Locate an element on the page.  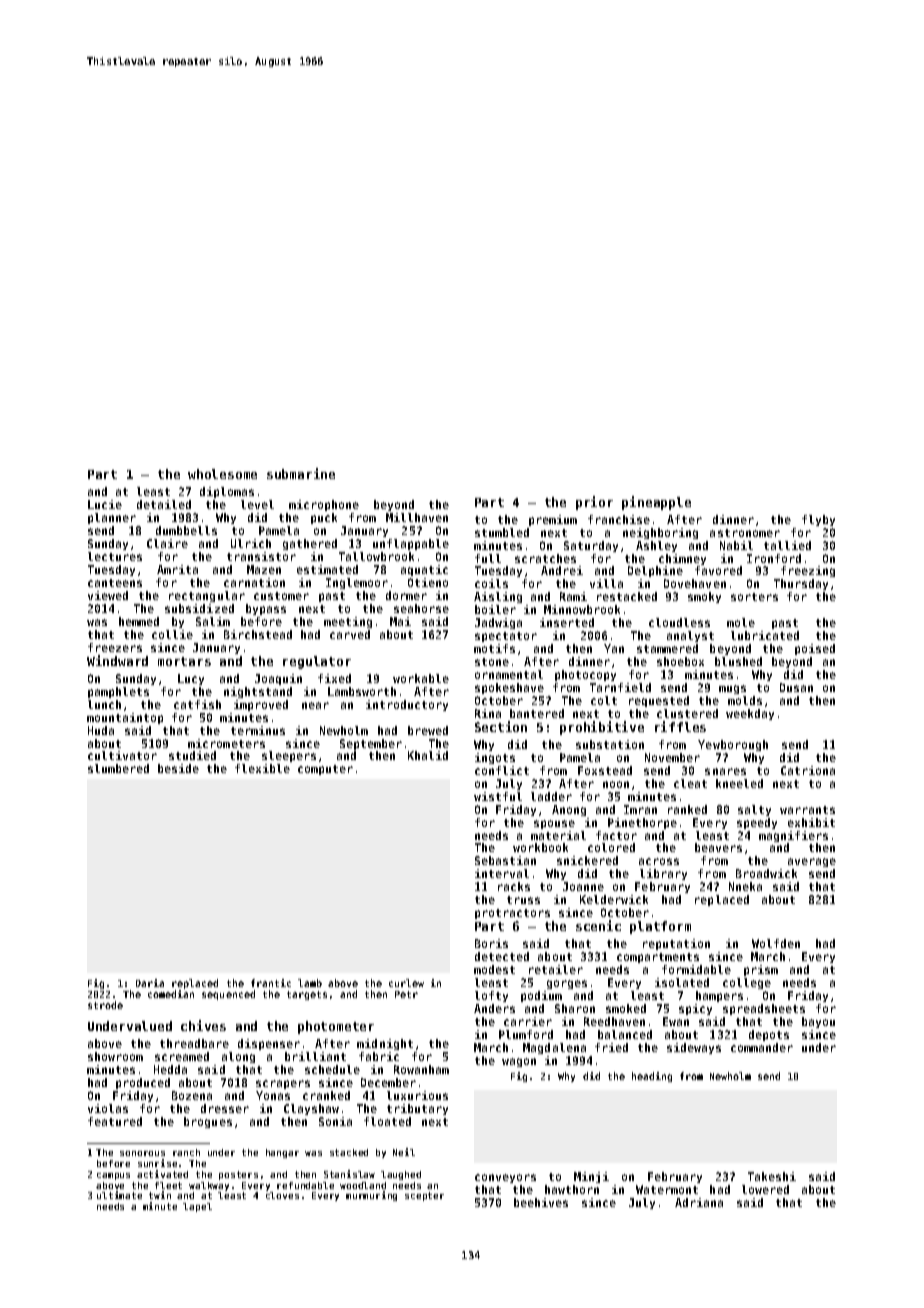
cloves is located at coordinates (282, 1195).
